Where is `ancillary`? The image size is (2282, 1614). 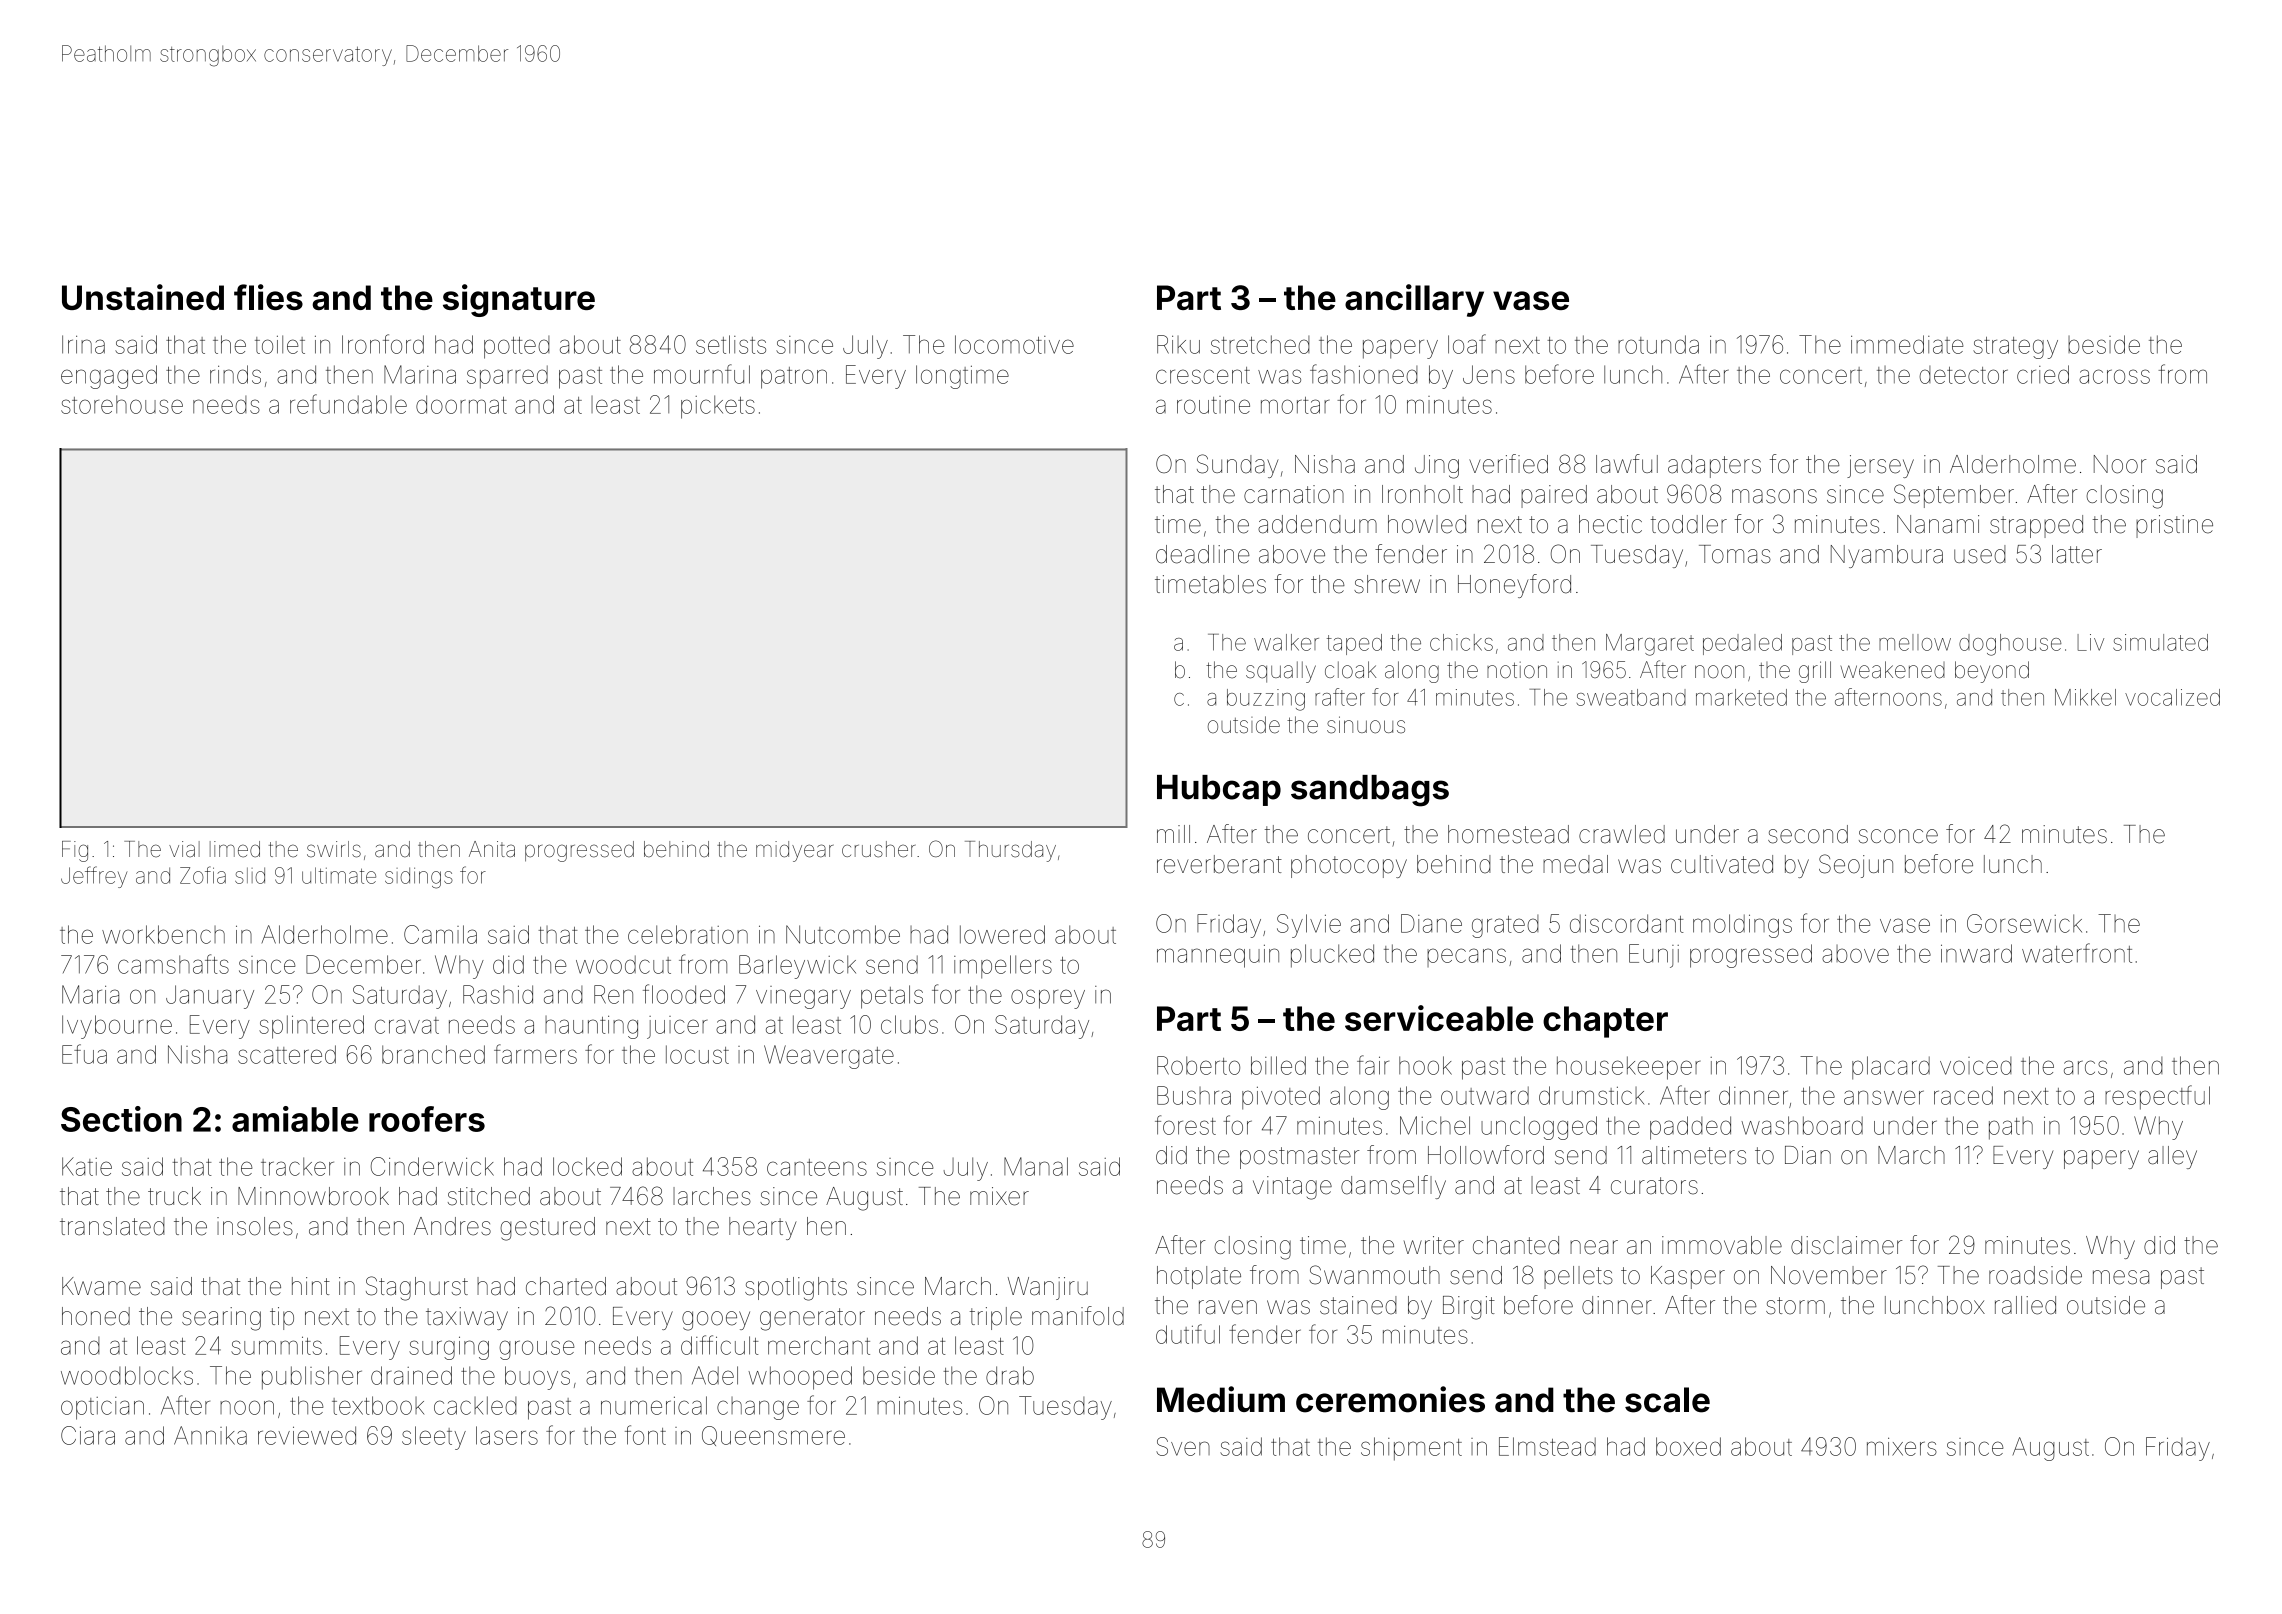
ancillary is located at coordinates (1414, 300).
